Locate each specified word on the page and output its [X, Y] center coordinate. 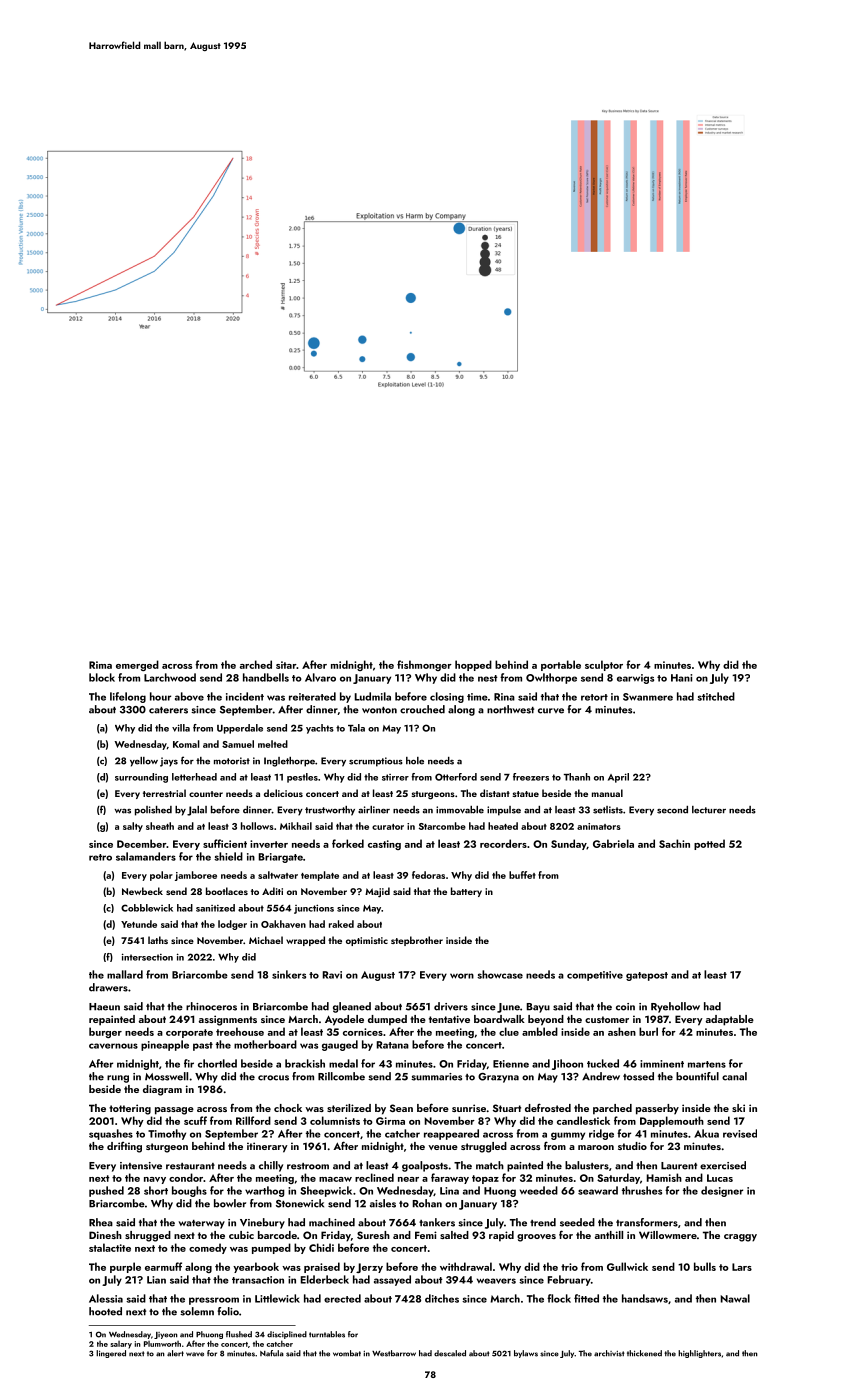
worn [462, 976]
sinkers [289, 974]
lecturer [709, 810]
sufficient [225, 843]
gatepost [647, 976]
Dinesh [105, 1235]
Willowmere [668, 1235]
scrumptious [376, 762]
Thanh [577, 777]
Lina [449, 1191]
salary [121, 1345]
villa [181, 728]
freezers [531, 777]
